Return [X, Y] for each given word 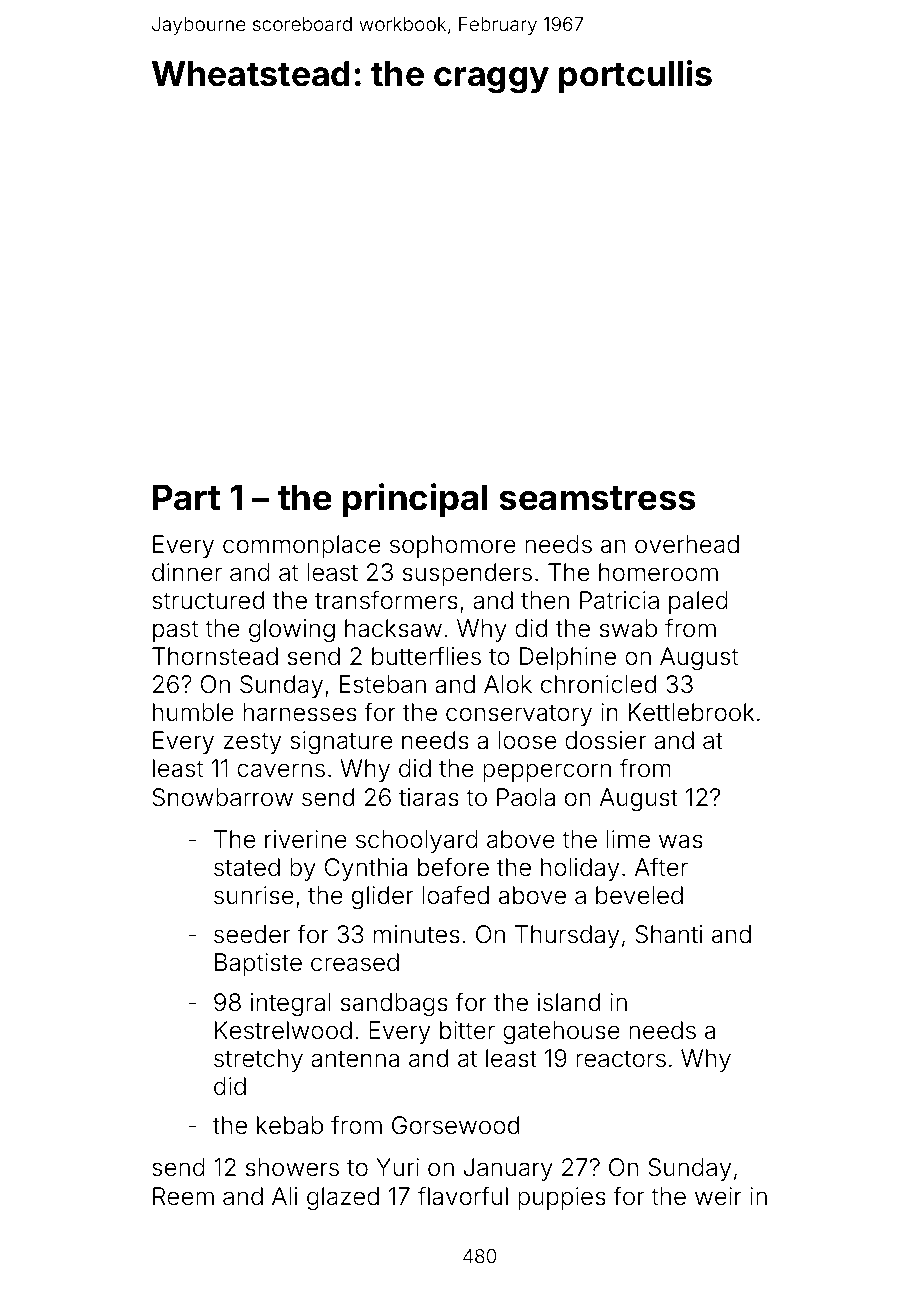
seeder [252, 934]
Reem [183, 1196]
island [569, 1002]
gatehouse [561, 1032]
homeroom [658, 572]
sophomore [453, 546]
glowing [292, 630]
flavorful [463, 1196]
